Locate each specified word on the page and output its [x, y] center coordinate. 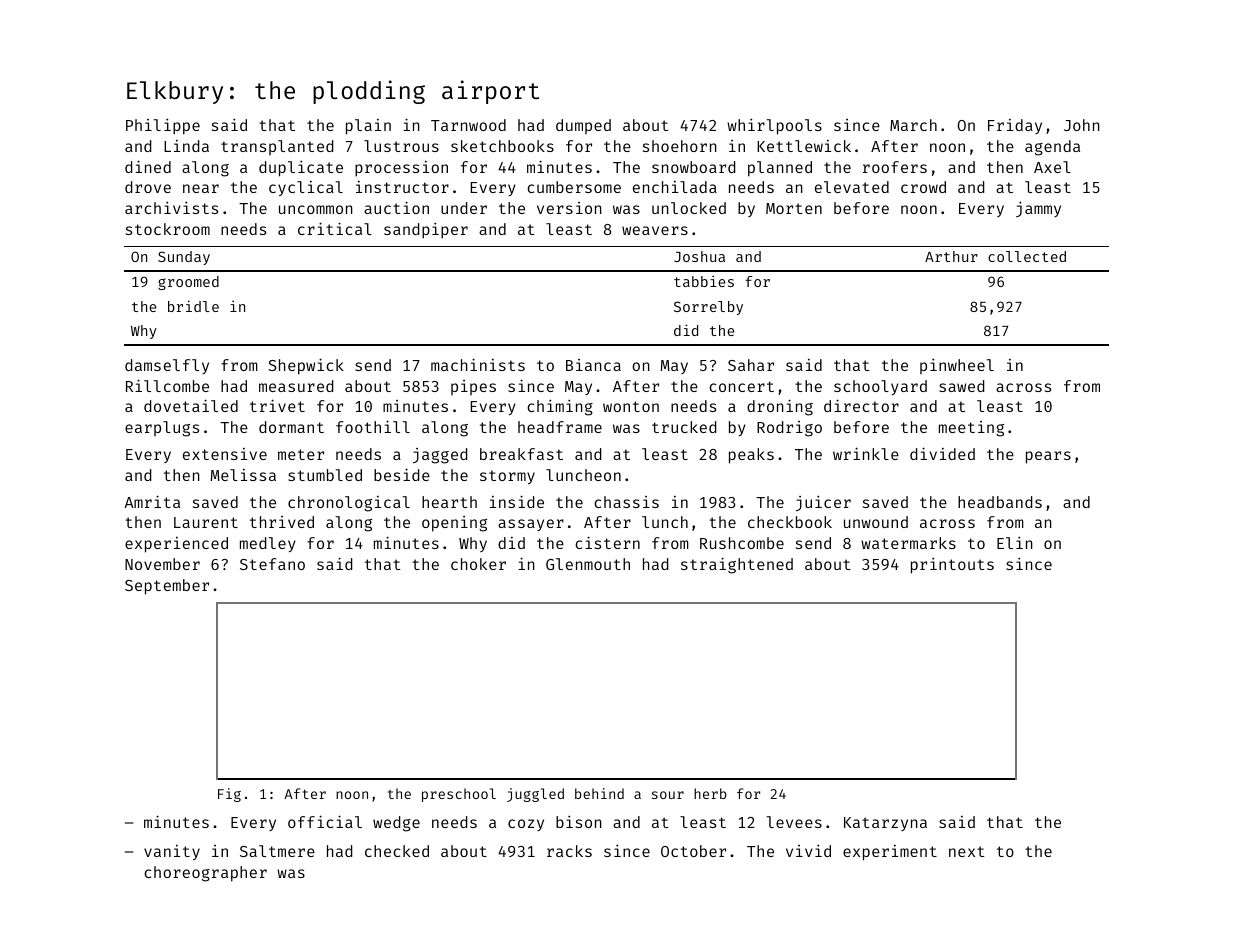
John [1082, 125]
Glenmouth [588, 564]
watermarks [908, 543]
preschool [459, 795]
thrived [282, 522]
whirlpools [774, 126]
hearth [449, 502]
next [967, 851]
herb [710, 793]
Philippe [163, 126]
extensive [225, 454]
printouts [952, 565]
